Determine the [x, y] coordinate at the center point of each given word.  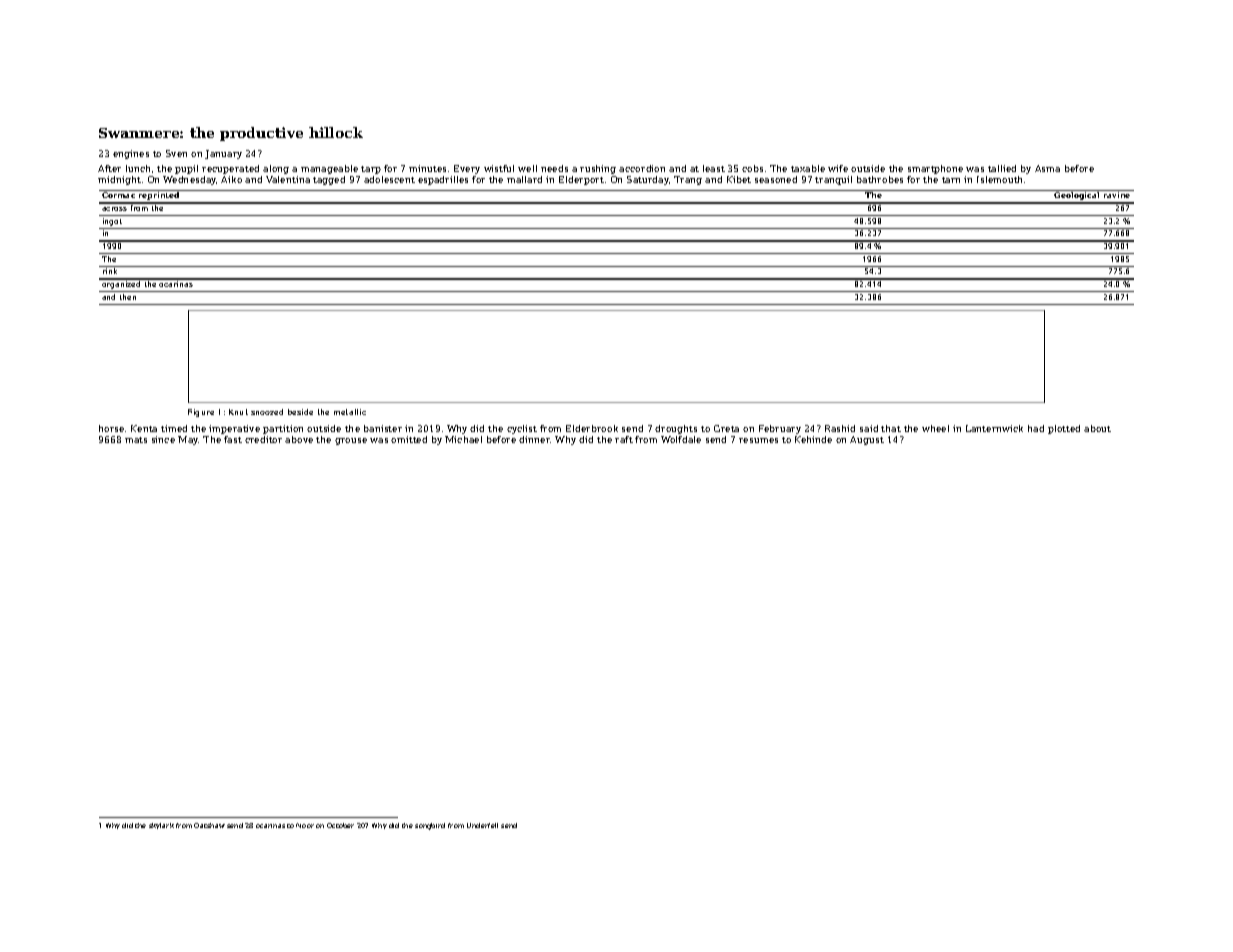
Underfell [482, 825]
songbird [430, 826]
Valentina [288, 179]
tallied [1002, 168]
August [867, 440]
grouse [351, 441]
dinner [535, 439]
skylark [161, 826]
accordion [642, 168]
